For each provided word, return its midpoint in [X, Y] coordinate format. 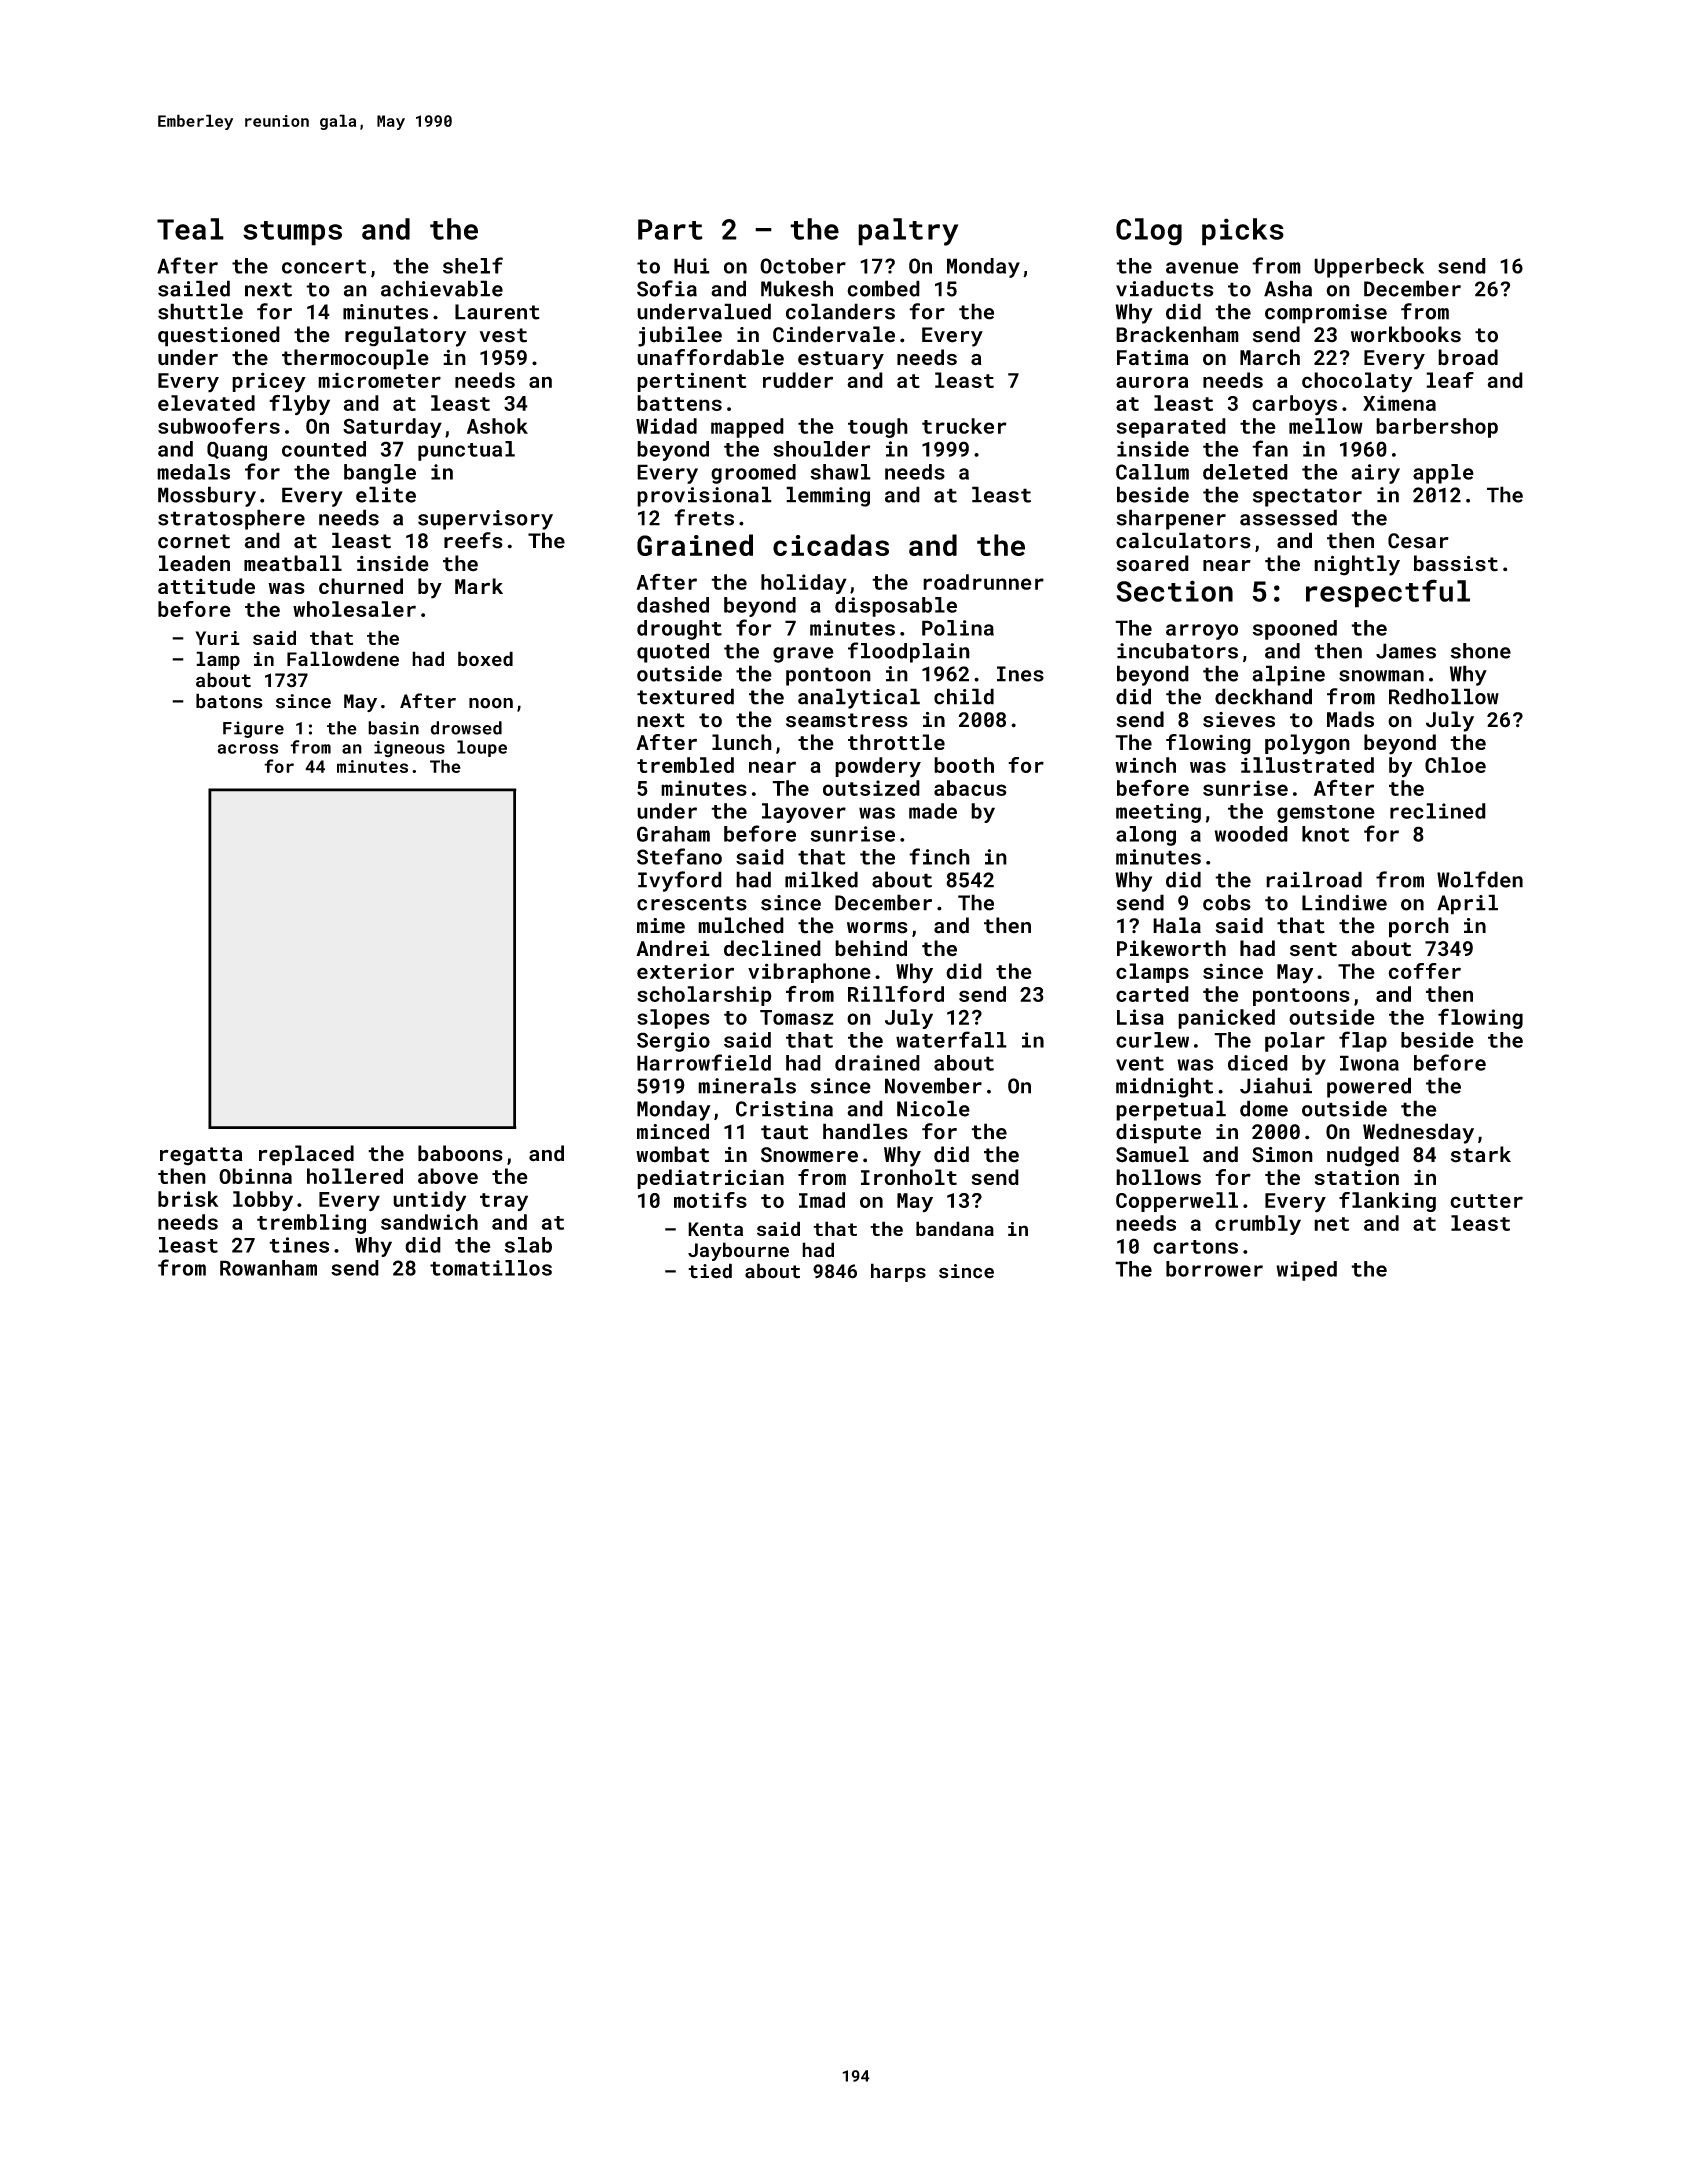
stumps [292, 233]
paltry [908, 232]
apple [1443, 474]
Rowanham [268, 1268]
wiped [1306, 1271]
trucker [964, 426]
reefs [473, 540]
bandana [955, 1228]
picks [1243, 232]
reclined [1438, 811]
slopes [673, 1019]
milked [821, 879]
